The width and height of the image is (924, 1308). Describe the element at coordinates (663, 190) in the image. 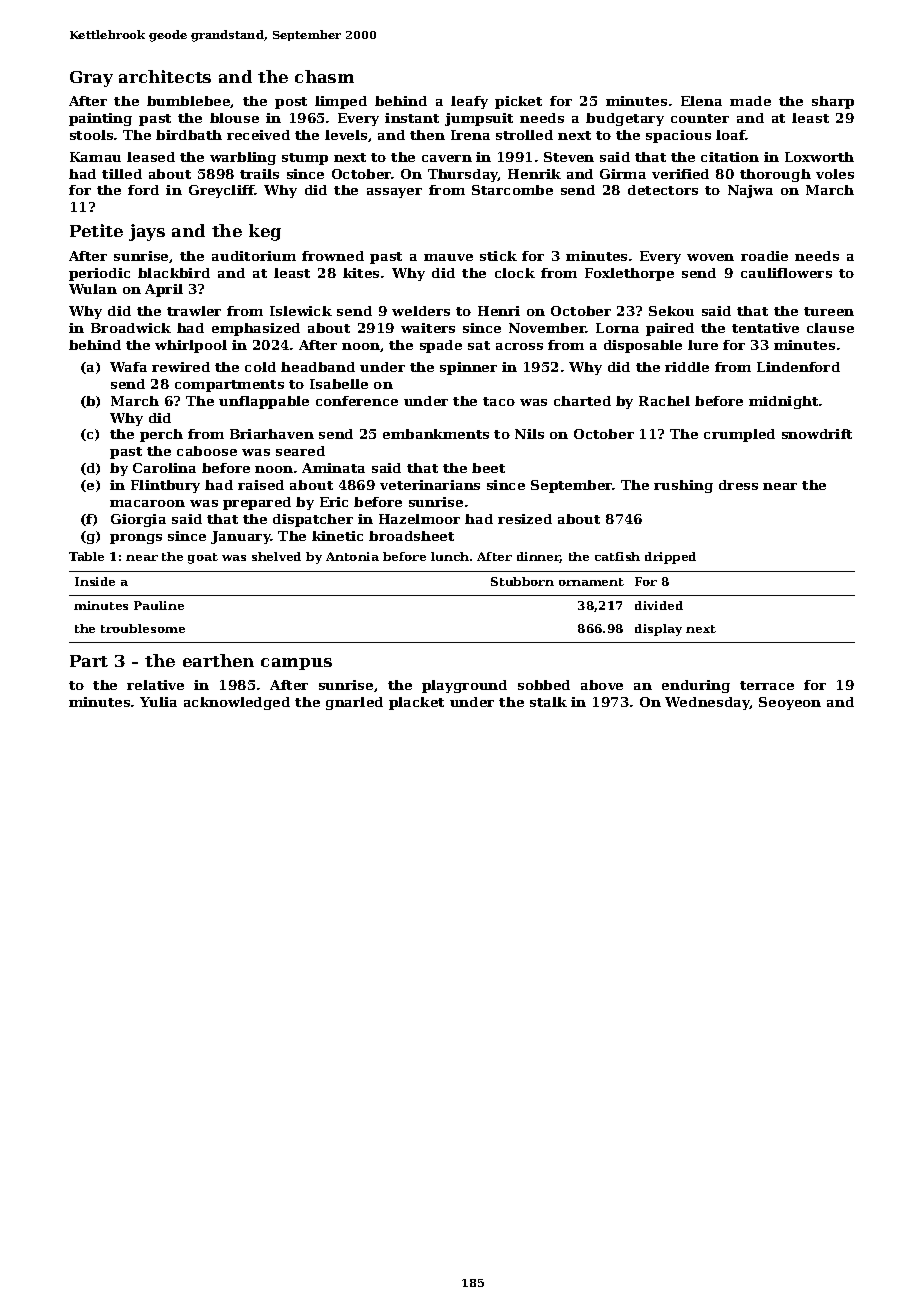

I see `detectors` at that location.
